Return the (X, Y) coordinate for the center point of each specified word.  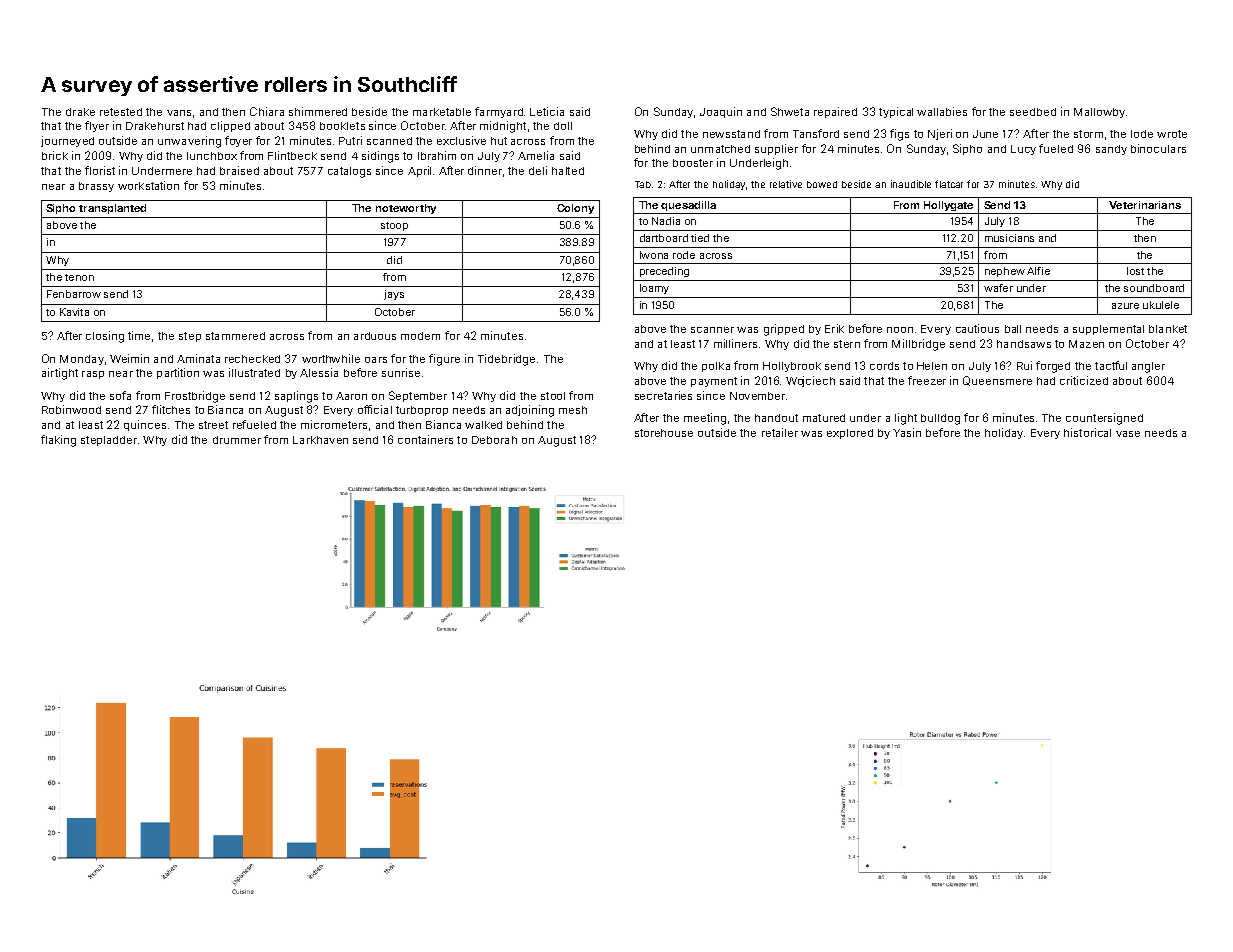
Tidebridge (506, 360)
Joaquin (721, 112)
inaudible (911, 184)
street (213, 425)
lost (1135, 271)
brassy (96, 187)
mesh (573, 410)
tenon (79, 277)
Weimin (129, 358)
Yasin (907, 432)
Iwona (654, 255)
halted (568, 171)
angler (1148, 367)
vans (179, 113)
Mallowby (1099, 113)
